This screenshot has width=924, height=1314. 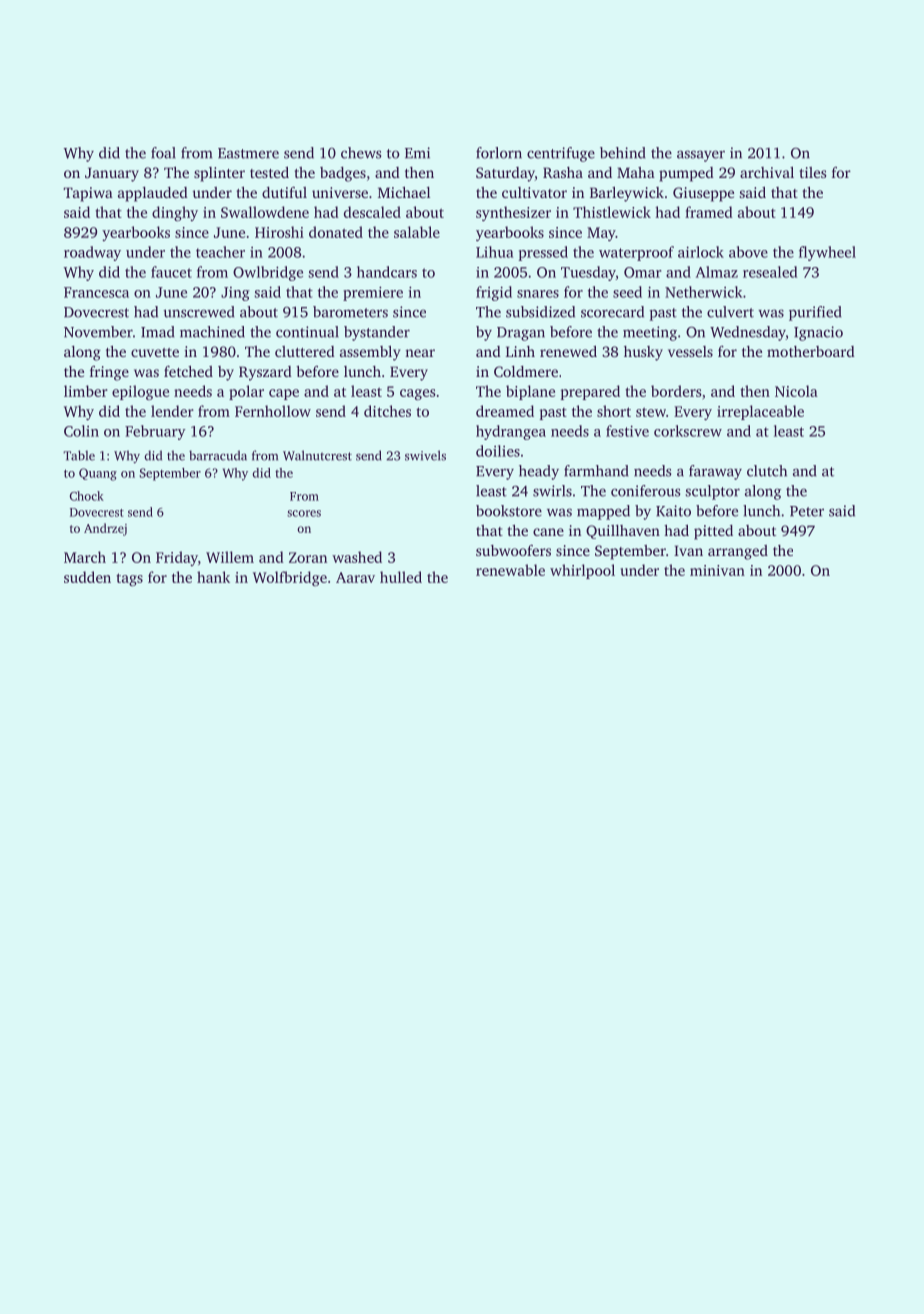 I want to click on Eastmere, so click(x=248, y=153).
